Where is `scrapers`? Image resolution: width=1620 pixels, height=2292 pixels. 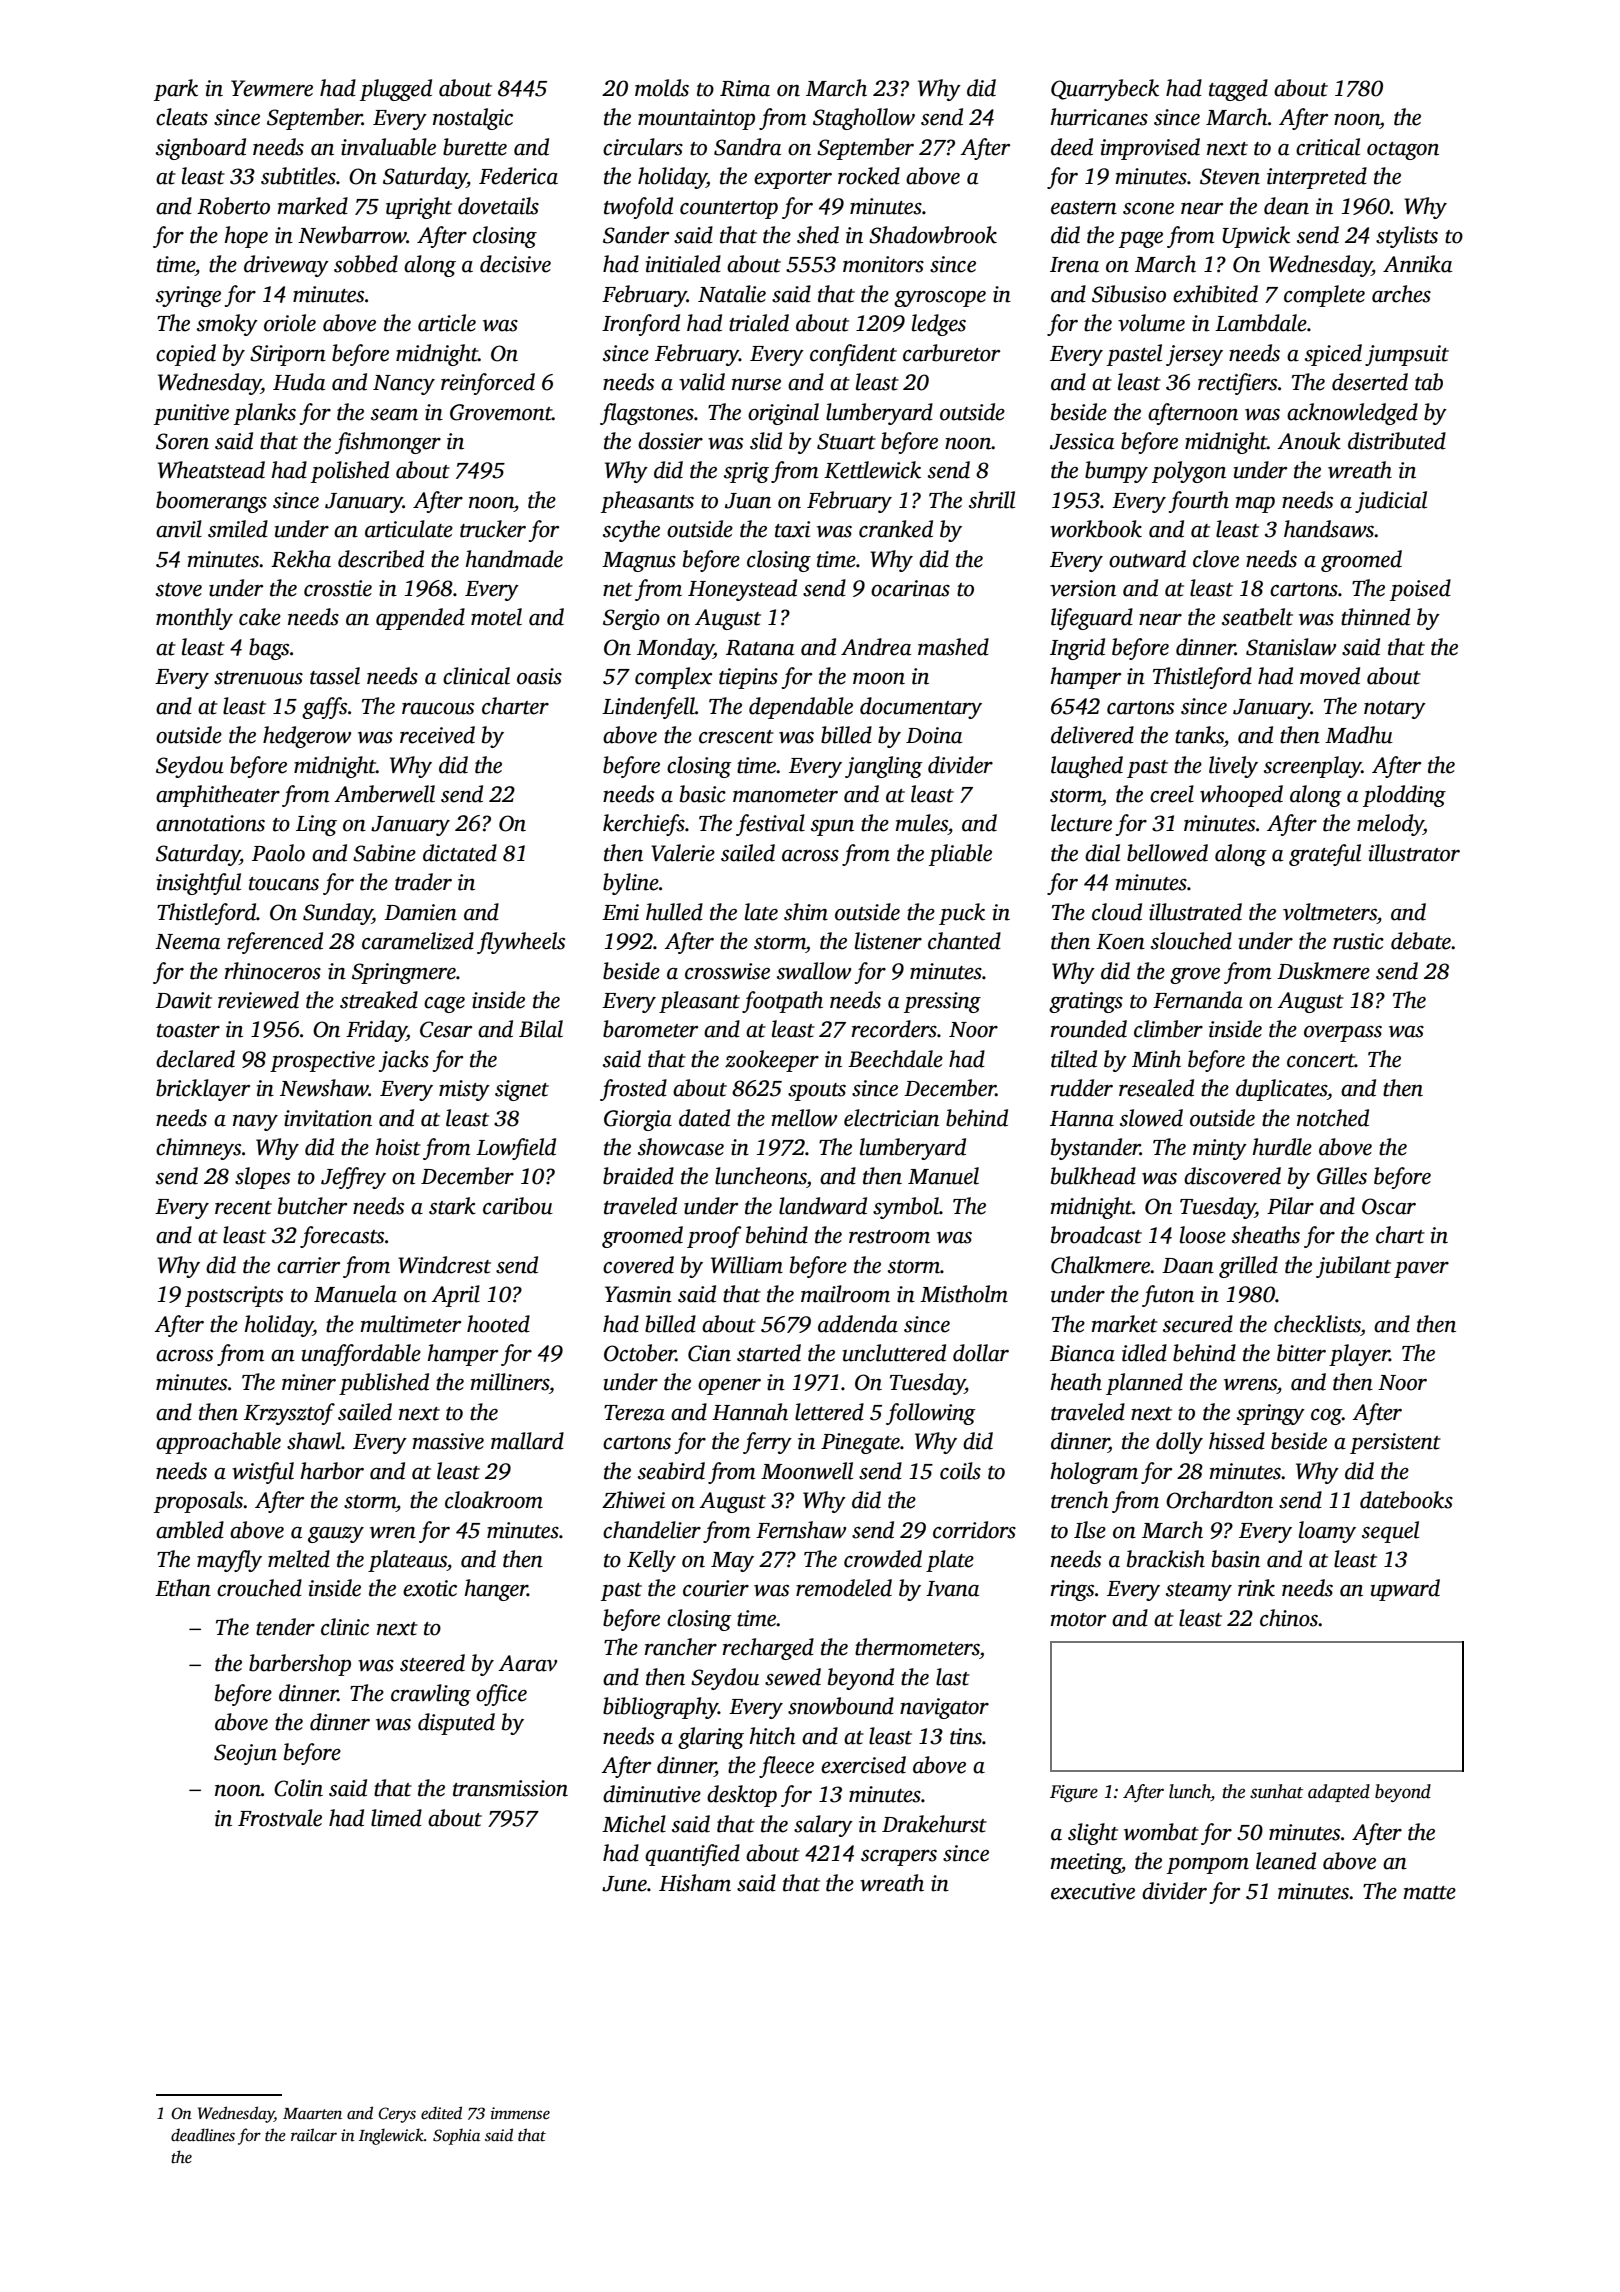 scrapers is located at coordinates (899, 1858).
